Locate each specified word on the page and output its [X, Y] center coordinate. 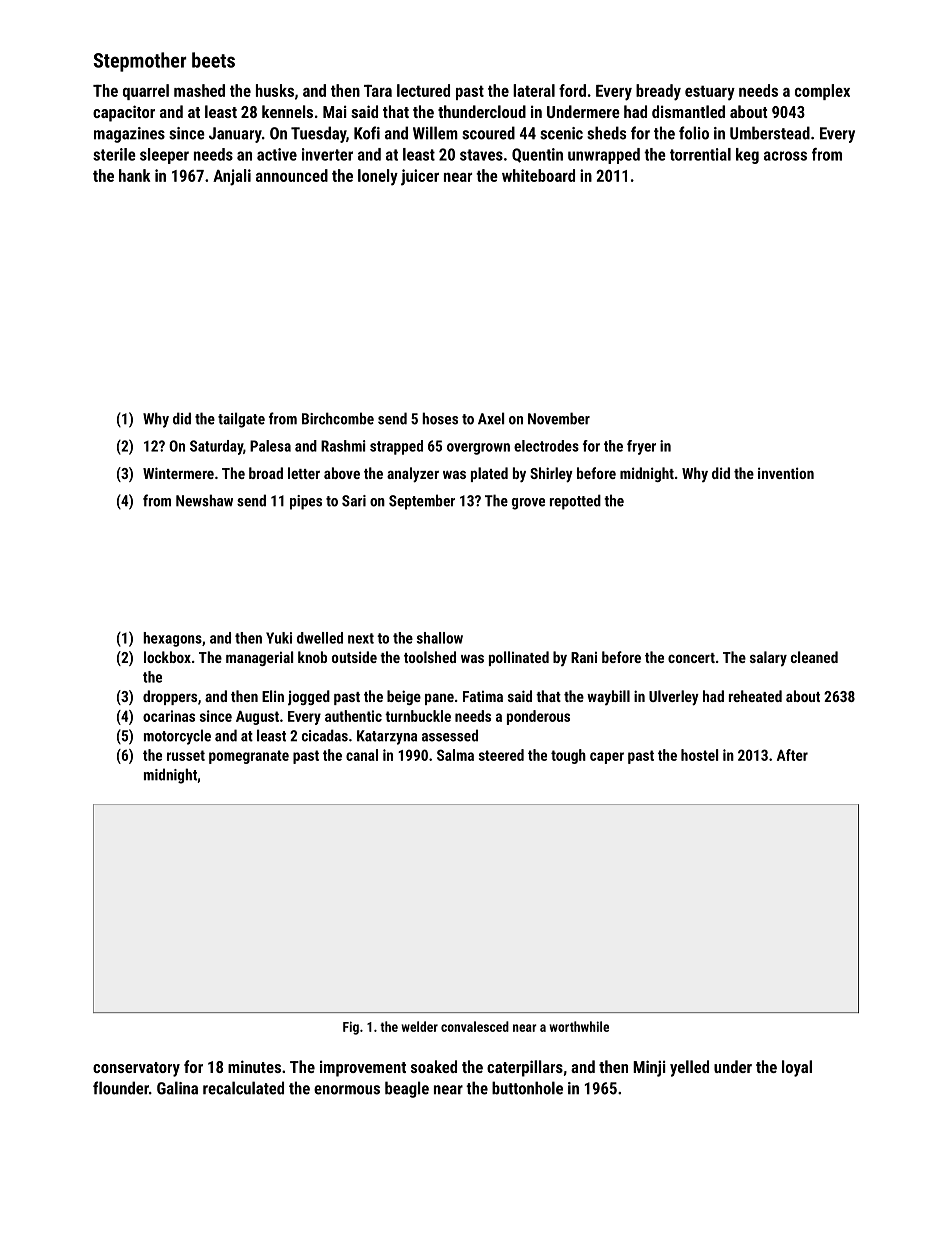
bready [658, 92]
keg [747, 156]
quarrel [146, 92]
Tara [378, 90]
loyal [797, 1068]
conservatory [136, 1069]
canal [362, 755]
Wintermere [178, 473]
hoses [440, 418]
